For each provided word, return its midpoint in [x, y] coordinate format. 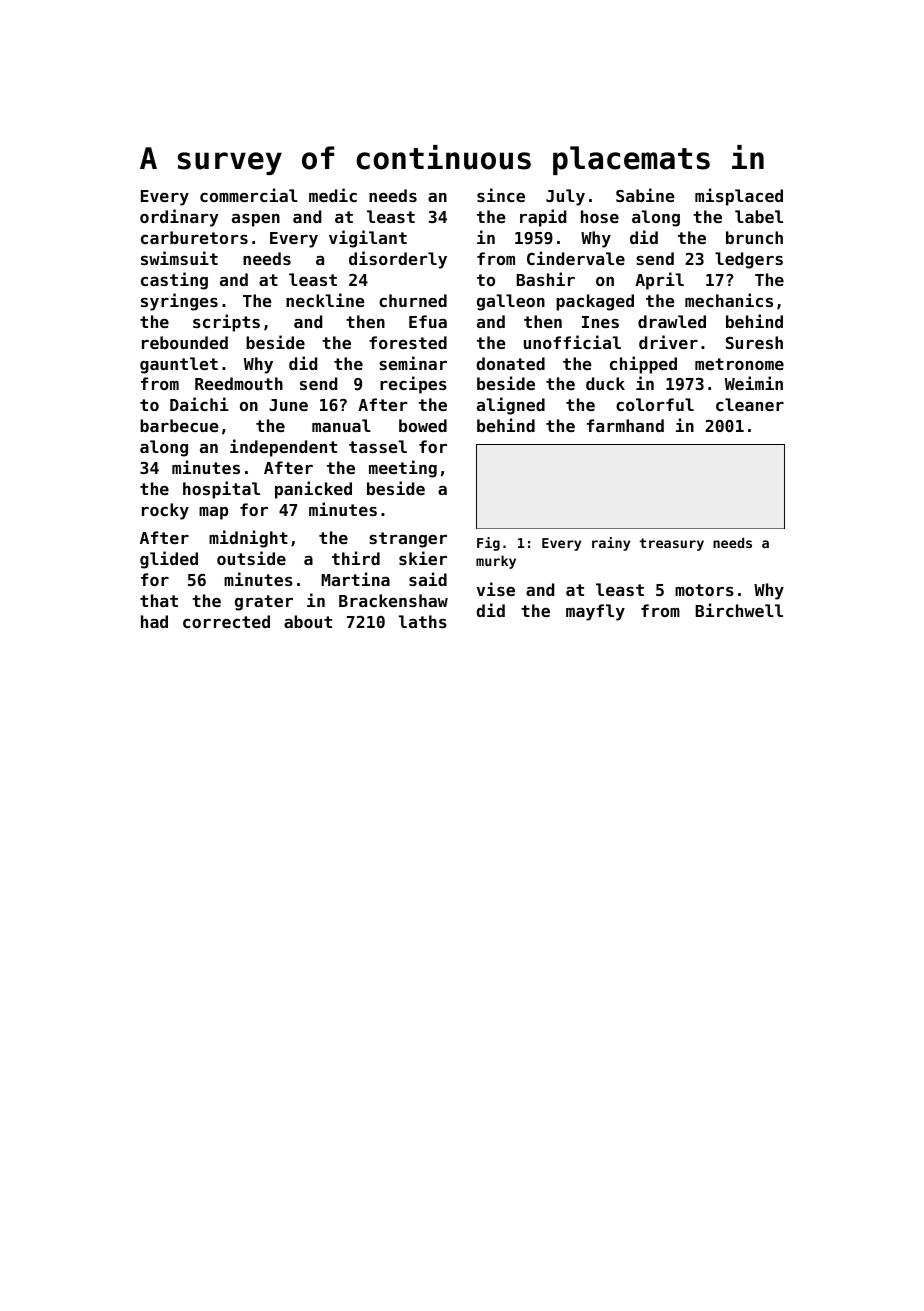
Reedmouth [239, 383]
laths [422, 621]
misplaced [739, 197]
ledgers [749, 260]
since [501, 195]
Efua [428, 321]
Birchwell [739, 610]
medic [333, 195]
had [154, 621]
